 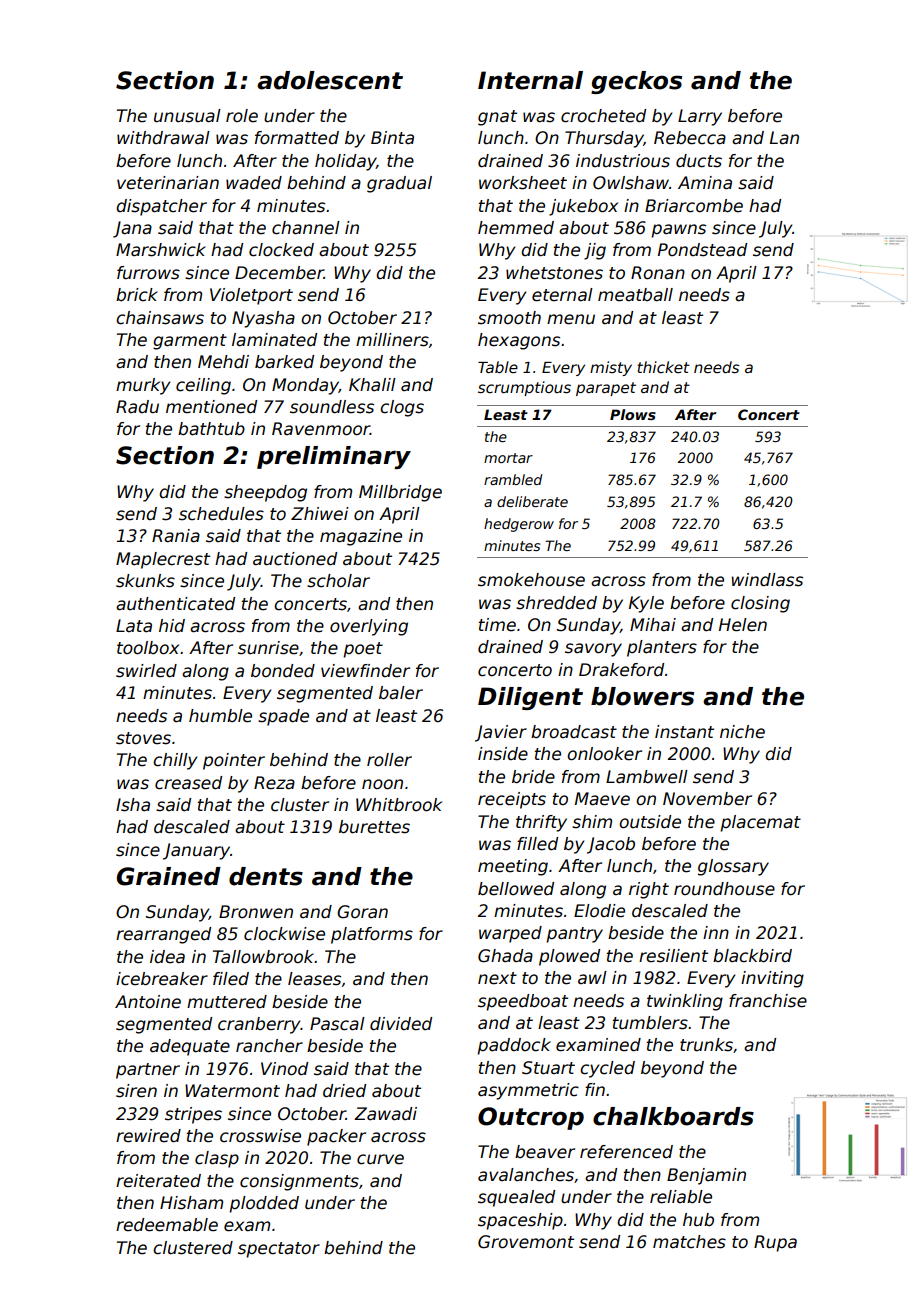 What do you see at coordinates (167, 1225) in the document?
I see `redeemable` at bounding box center [167, 1225].
